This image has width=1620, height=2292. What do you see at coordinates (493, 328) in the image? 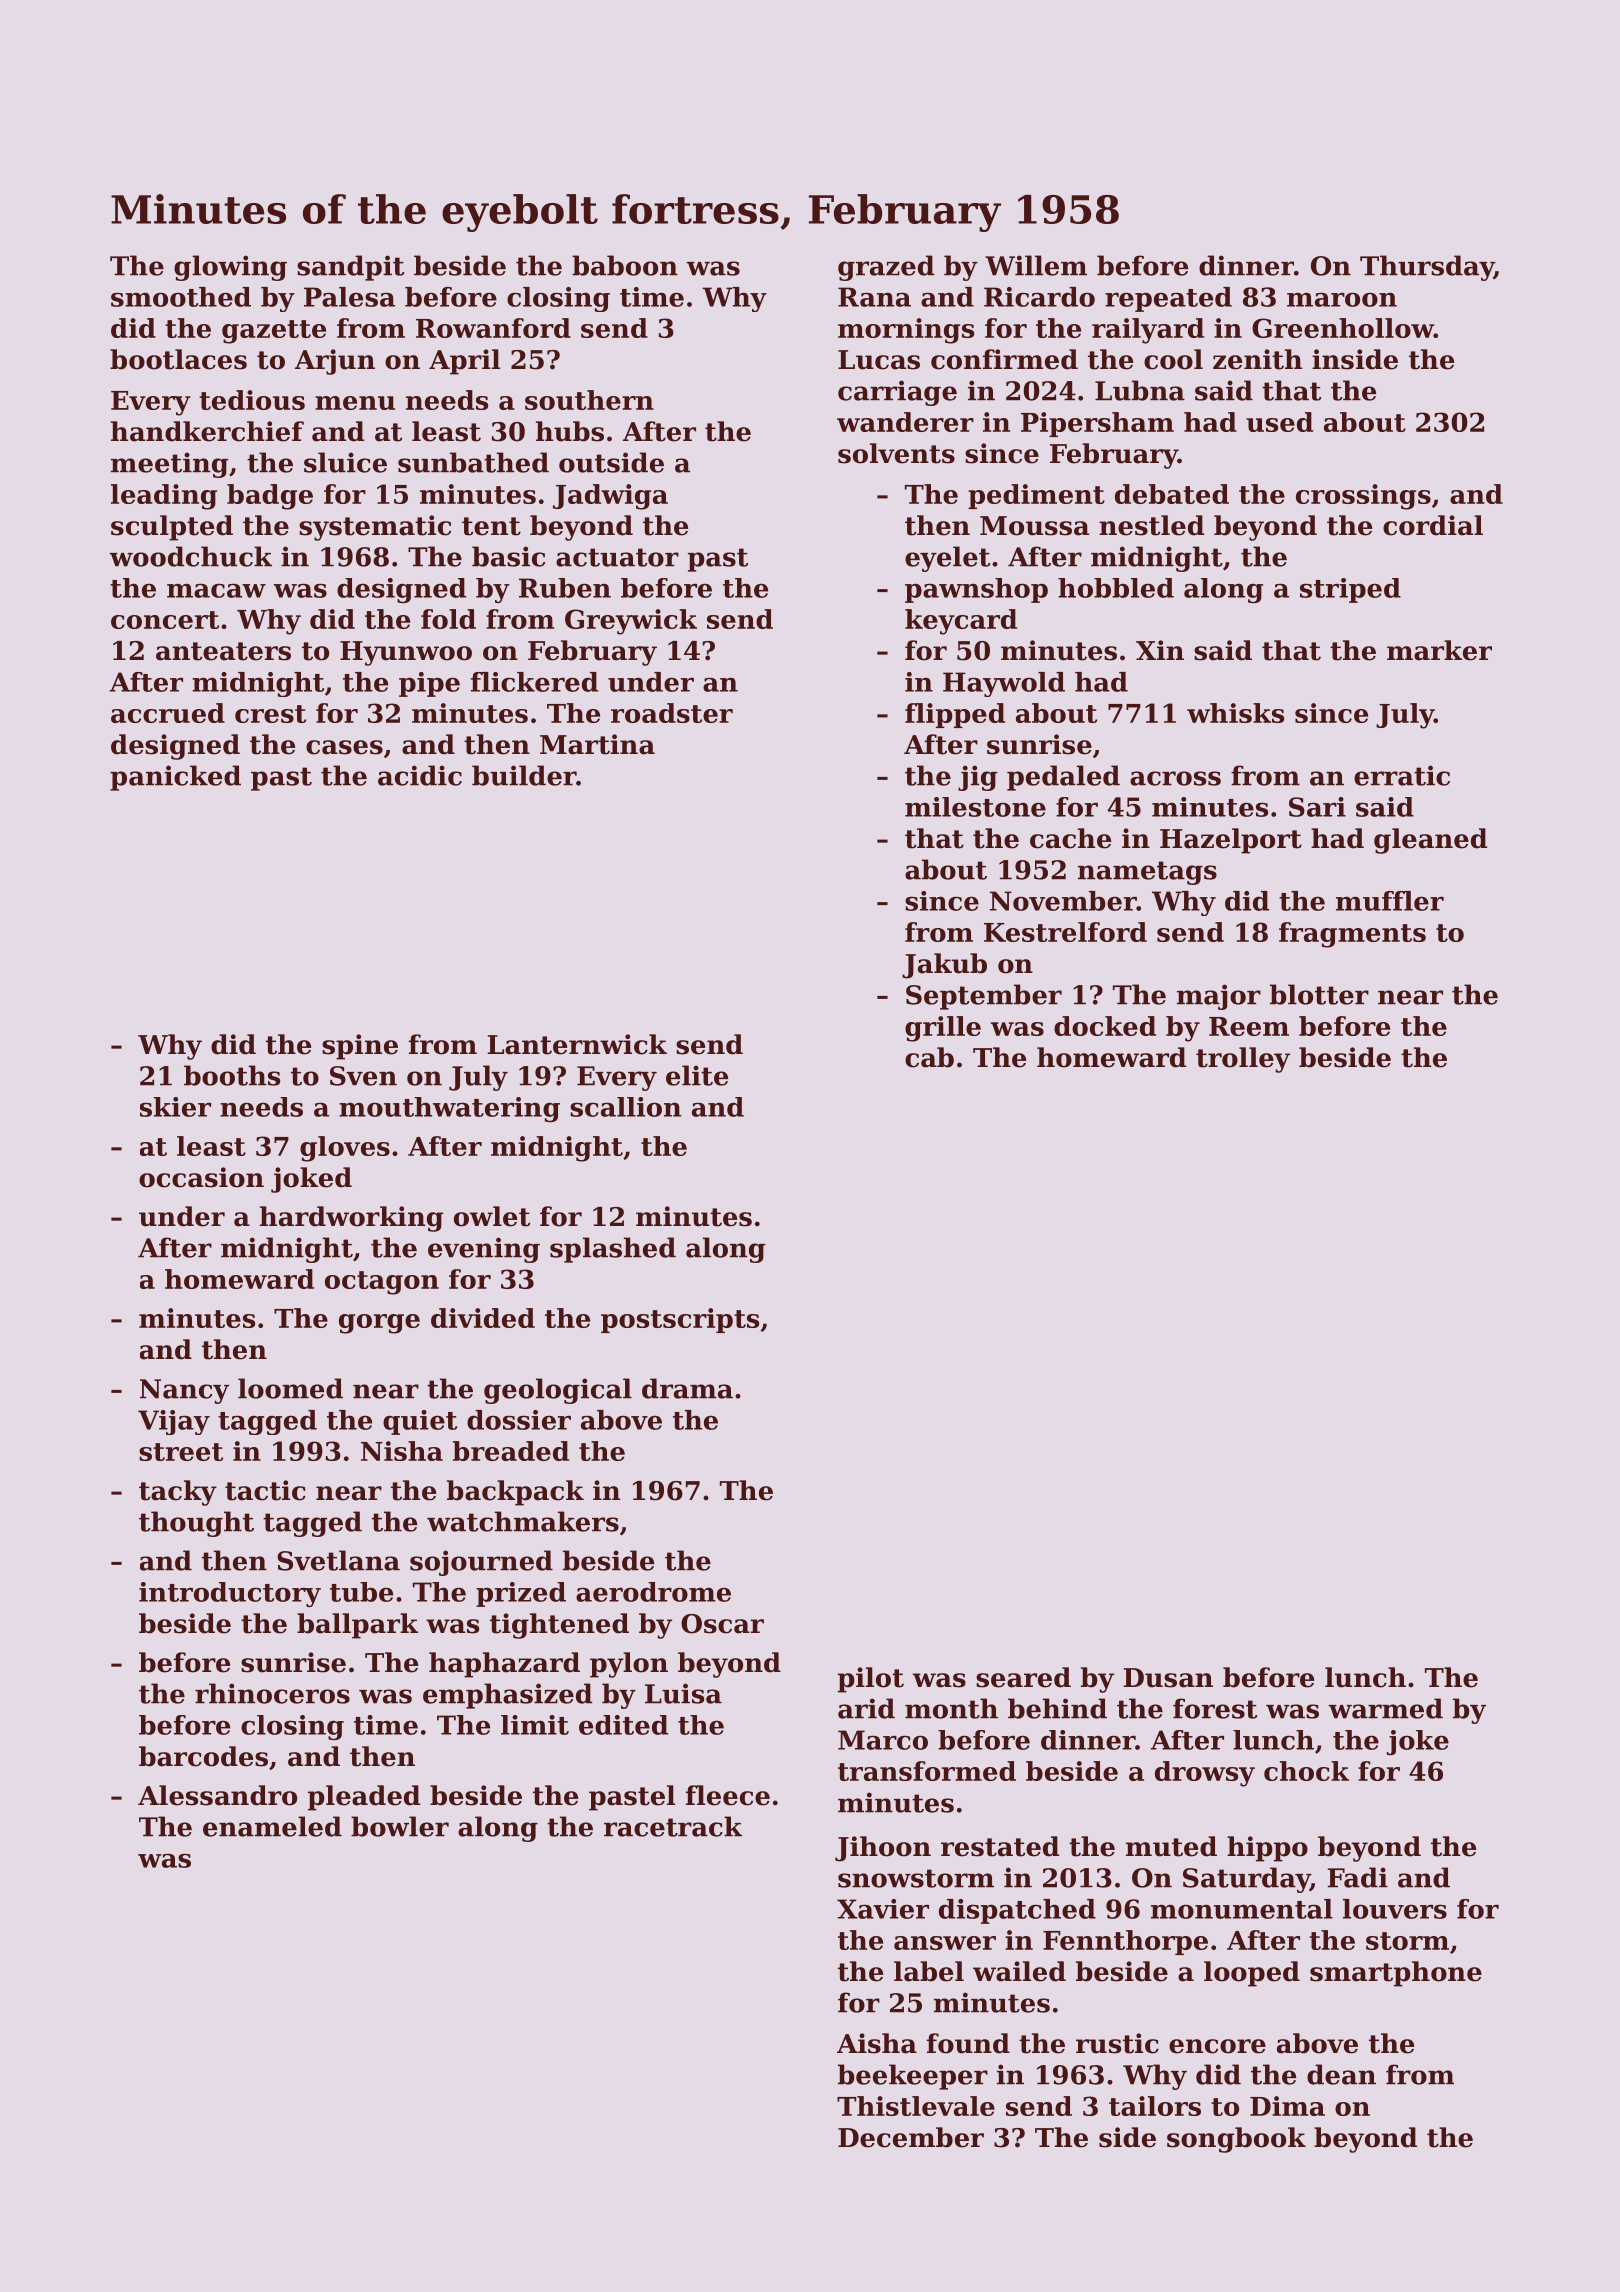
I see `Rowanford` at bounding box center [493, 328].
